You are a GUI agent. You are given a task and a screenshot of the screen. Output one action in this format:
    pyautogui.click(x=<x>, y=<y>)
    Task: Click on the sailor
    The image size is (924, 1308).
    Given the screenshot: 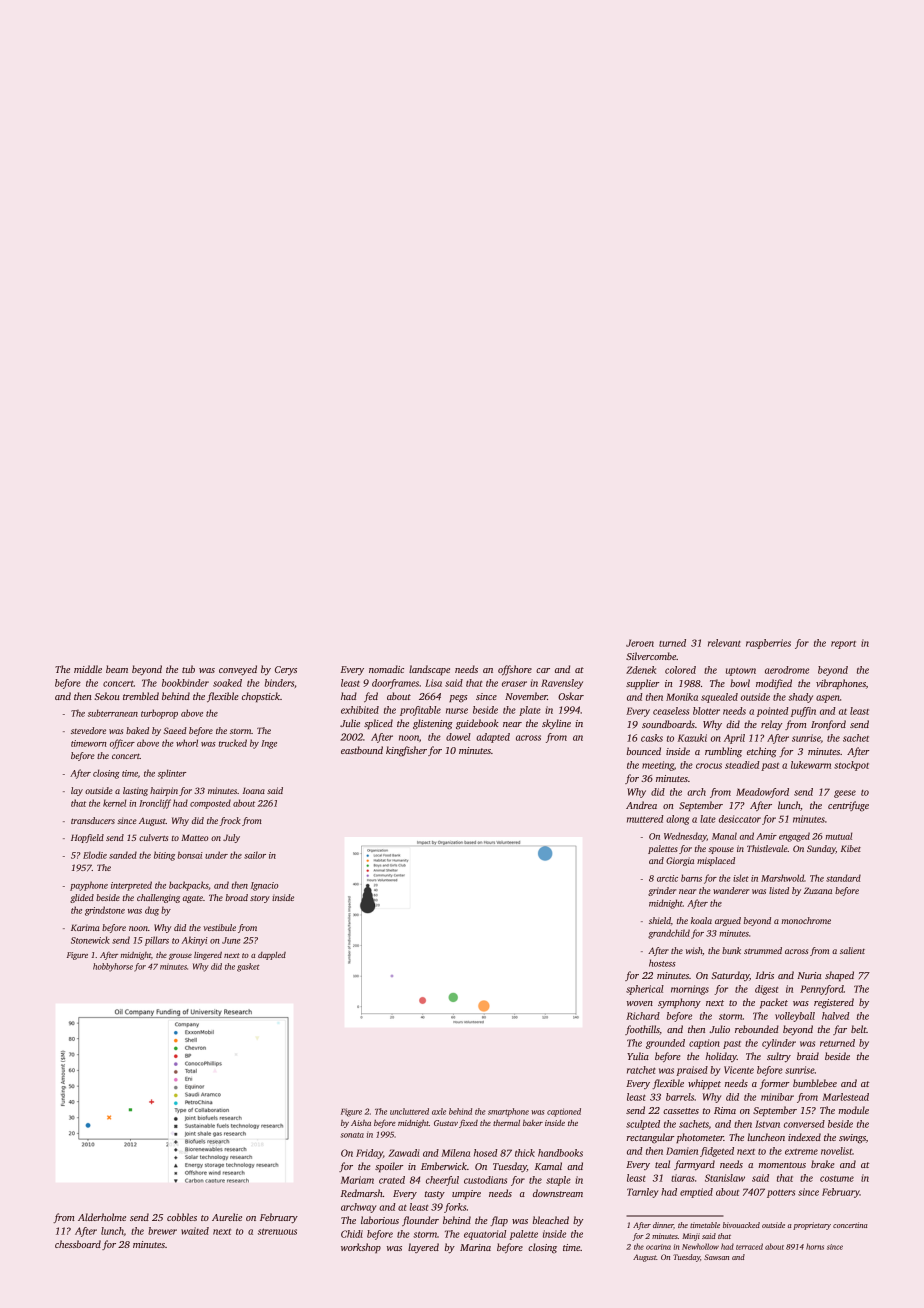 What is the action you would take?
    pyautogui.click(x=255, y=855)
